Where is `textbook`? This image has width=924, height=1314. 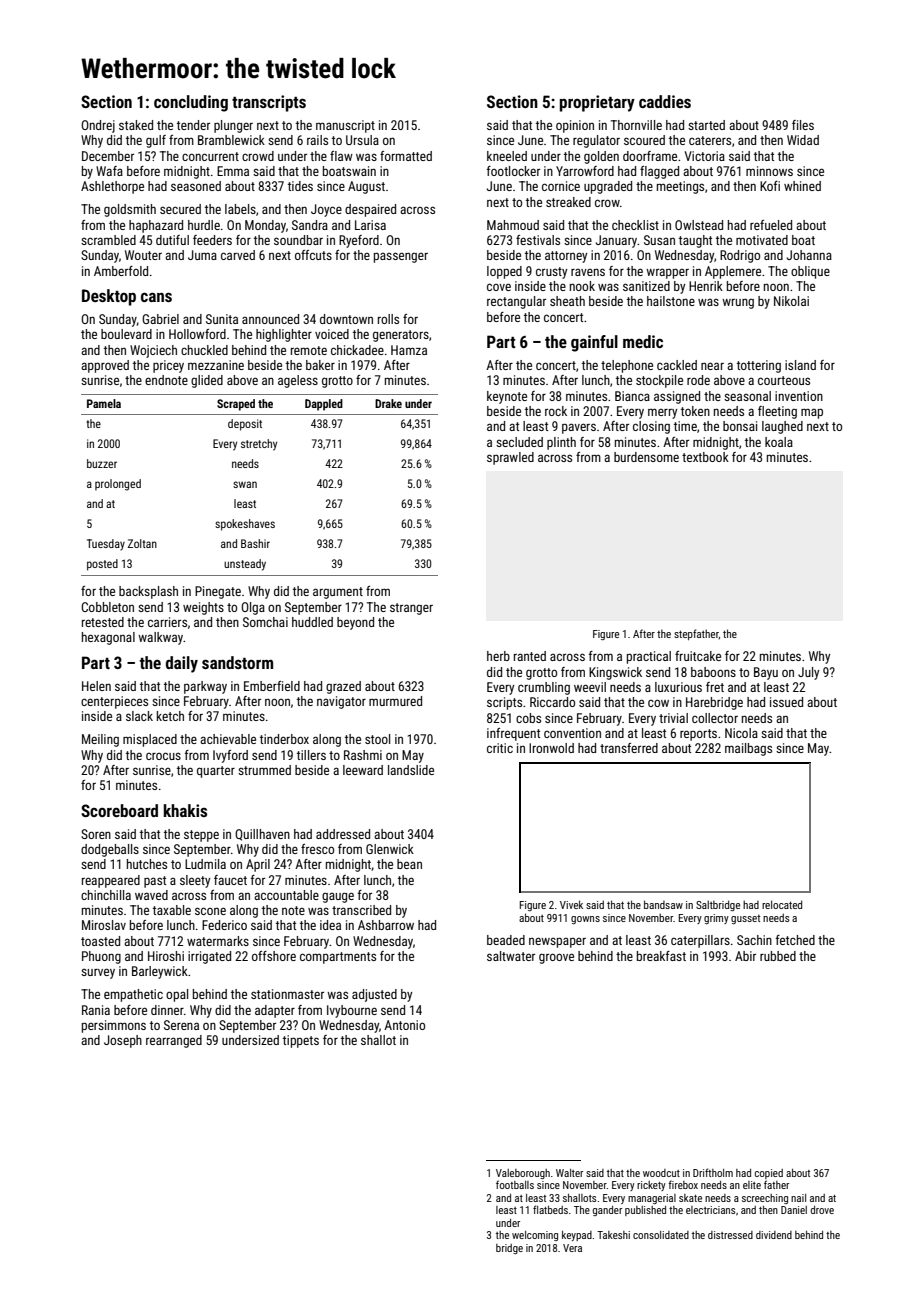
textbook is located at coordinates (705, 457).
